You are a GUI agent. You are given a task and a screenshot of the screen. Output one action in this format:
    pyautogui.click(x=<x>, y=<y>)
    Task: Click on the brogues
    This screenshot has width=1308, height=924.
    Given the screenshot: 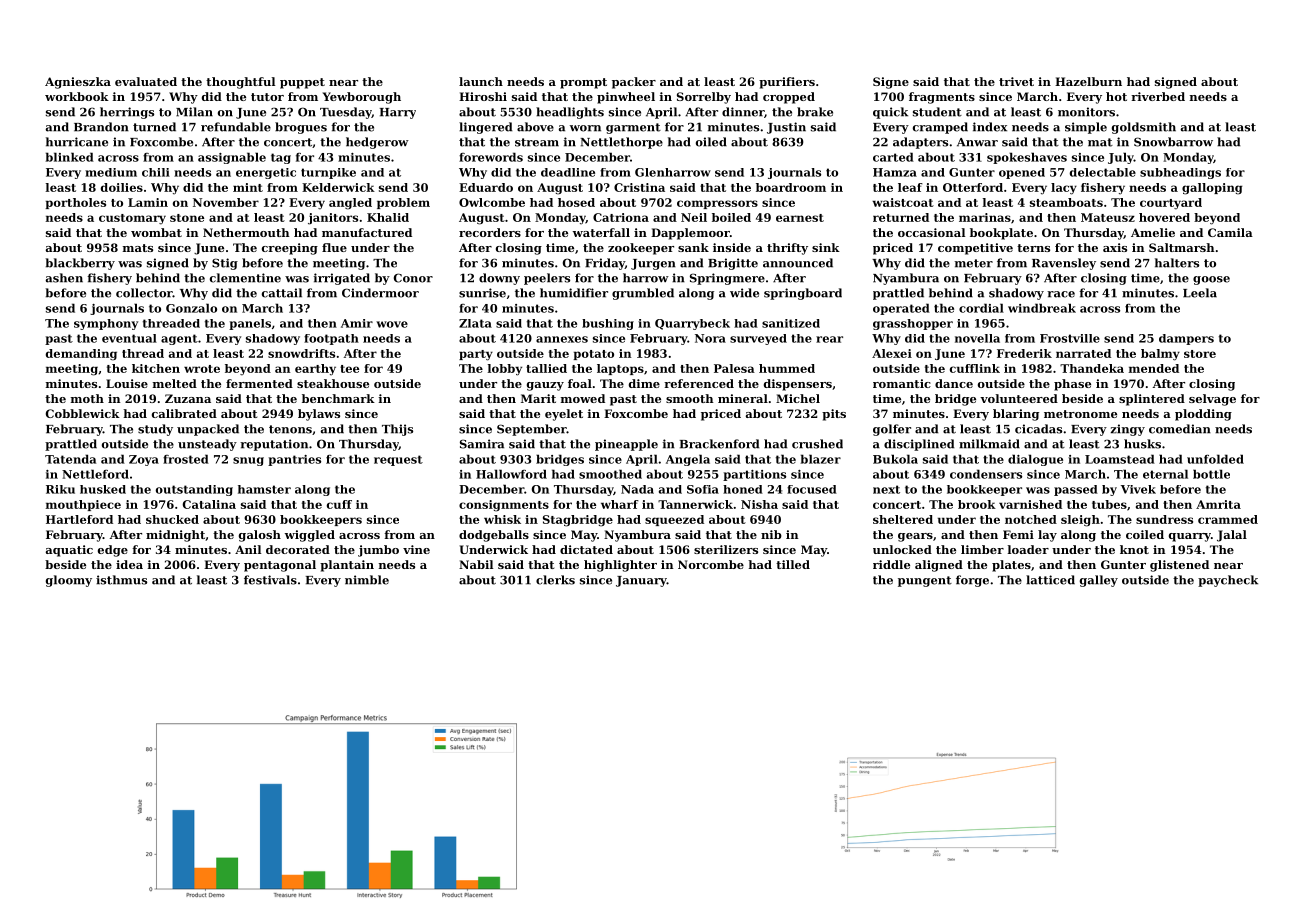 What is the action you would take?
    pyautogui.click(x=301, y=128)
